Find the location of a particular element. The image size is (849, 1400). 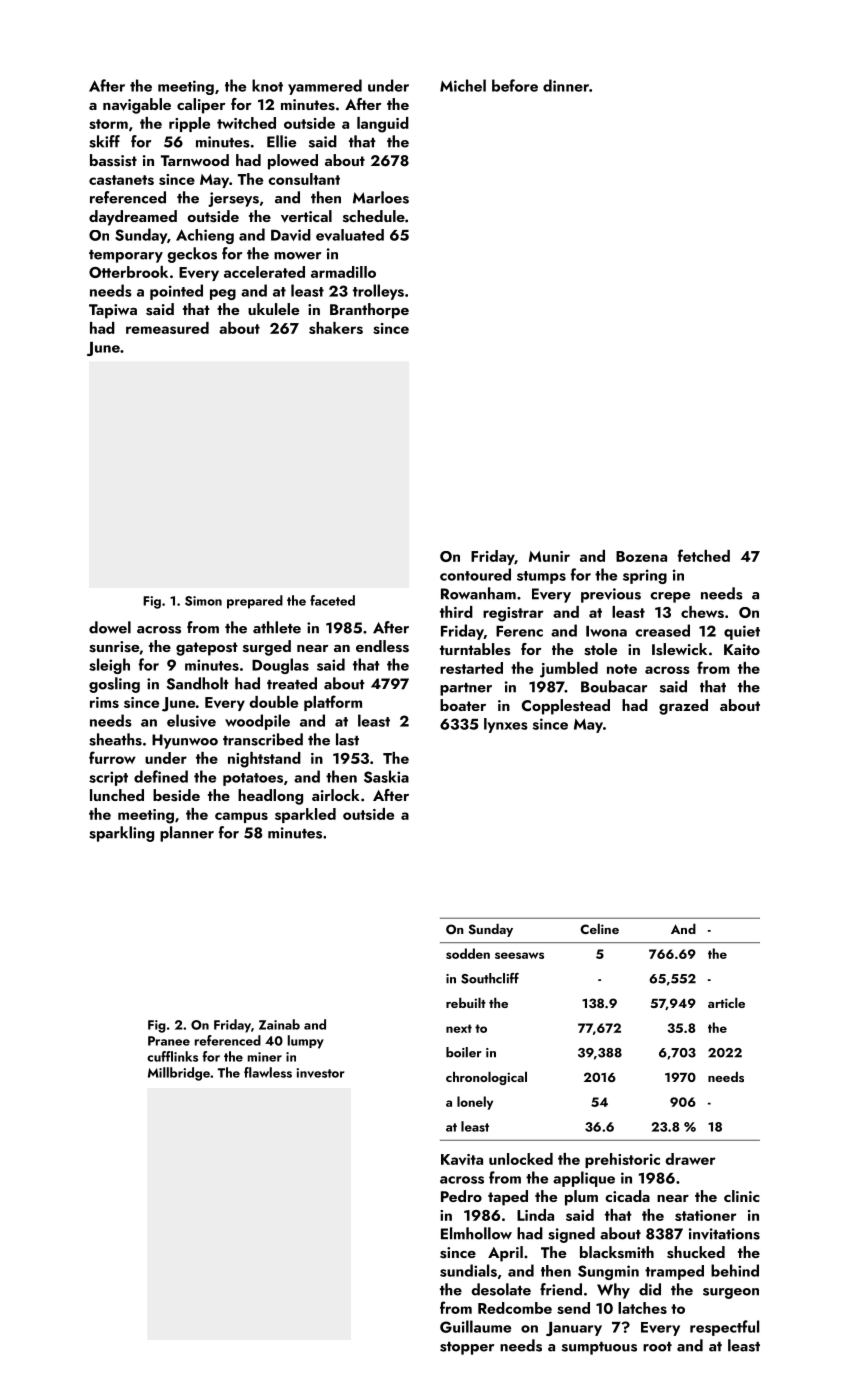

sodden is located at coordinates (468, 953).
